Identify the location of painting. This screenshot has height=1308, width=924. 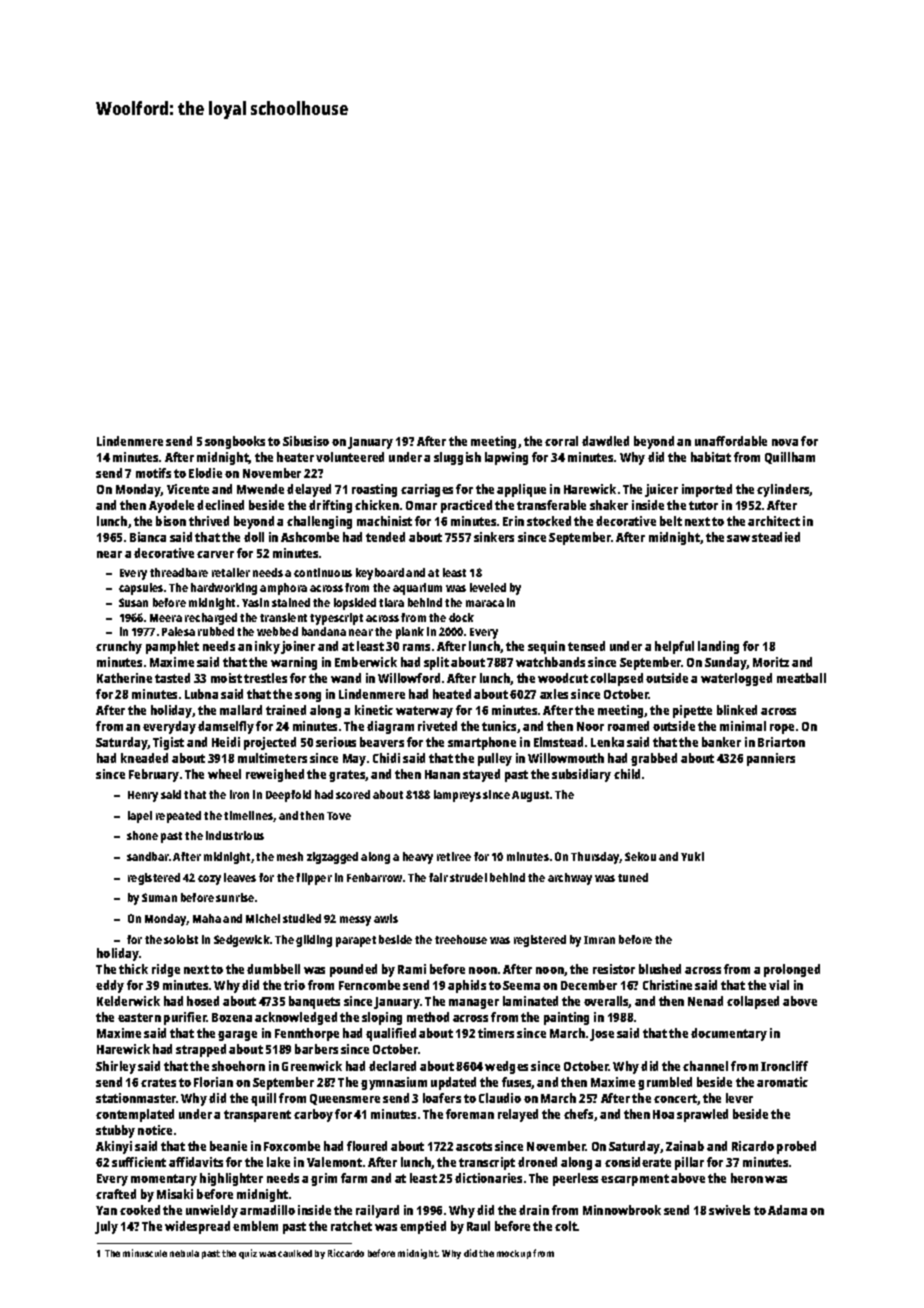
(566, 1018).
